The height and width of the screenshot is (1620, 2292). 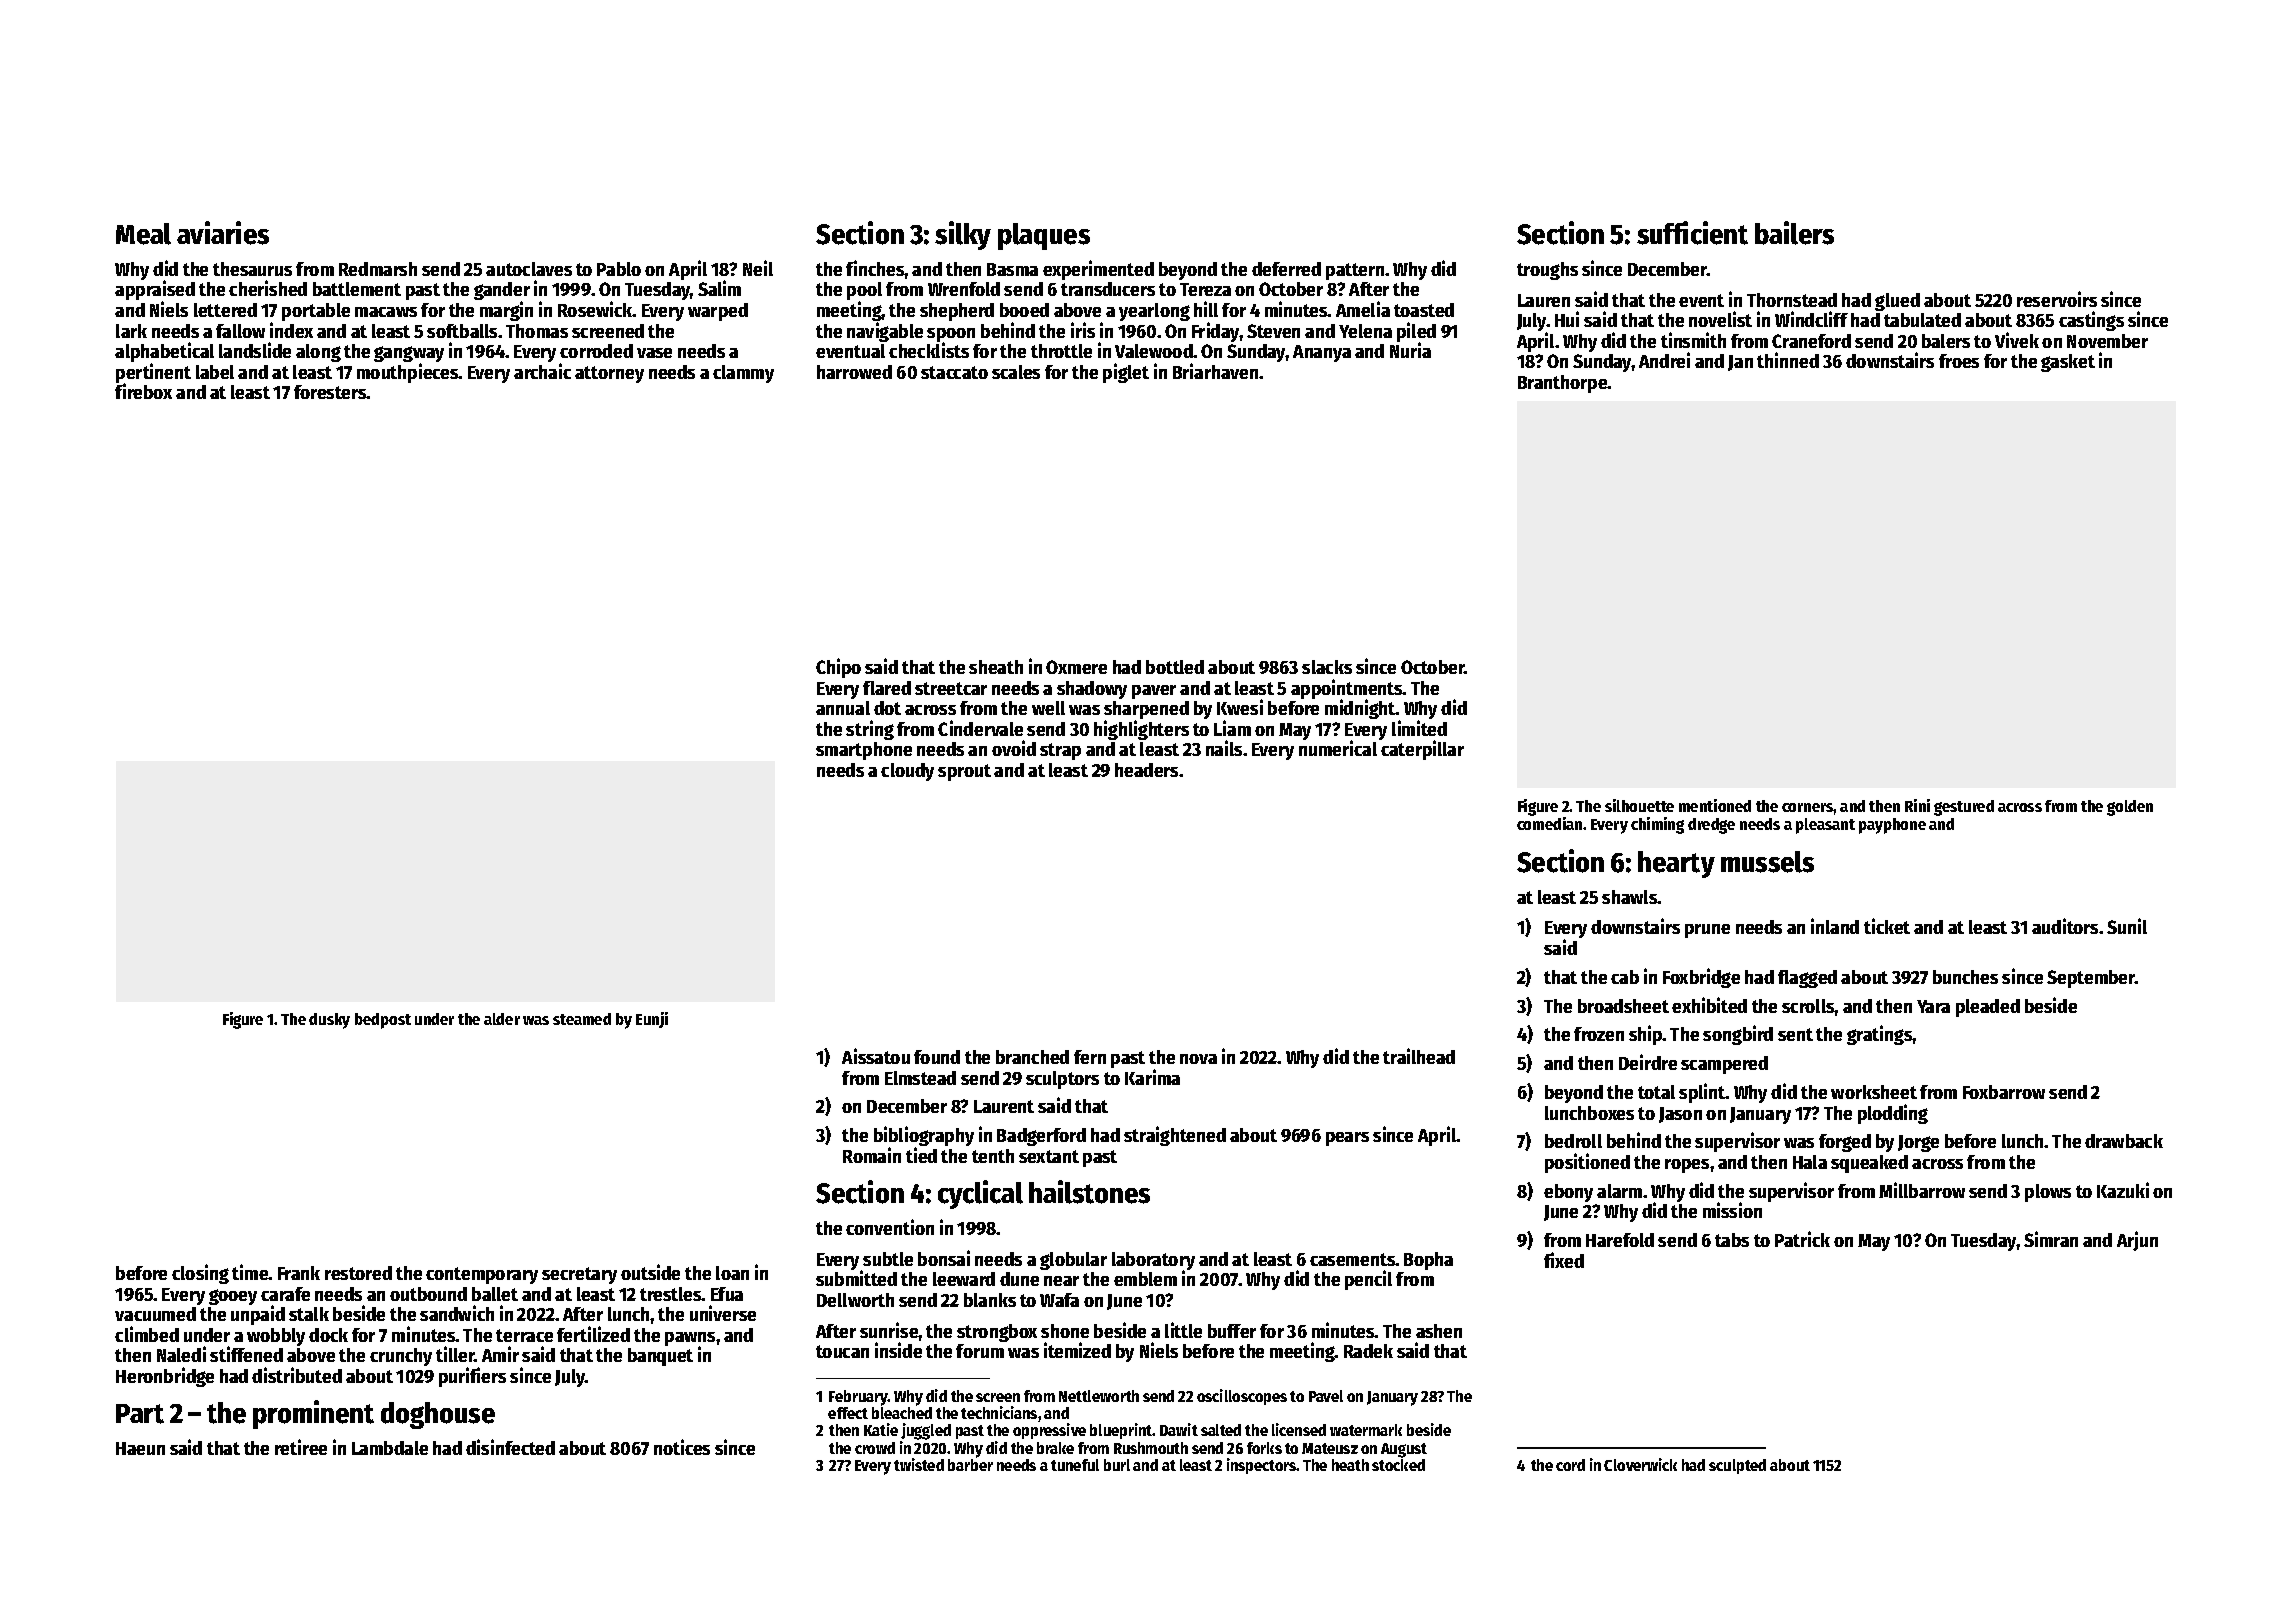 I want to click on plows, so click(x=2048, y=1193).
